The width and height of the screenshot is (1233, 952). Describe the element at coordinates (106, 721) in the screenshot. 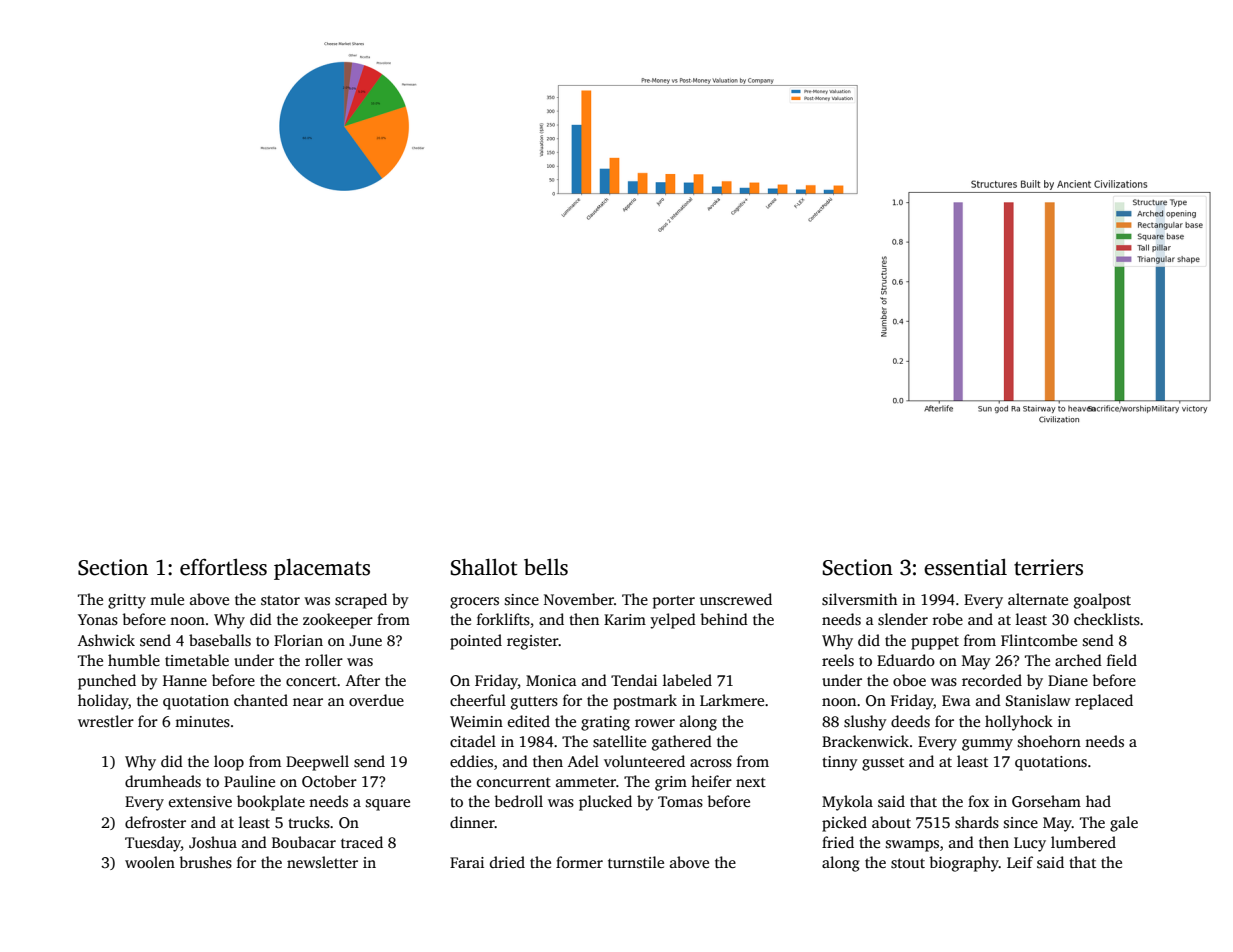

I see `wrestler` at that location.
